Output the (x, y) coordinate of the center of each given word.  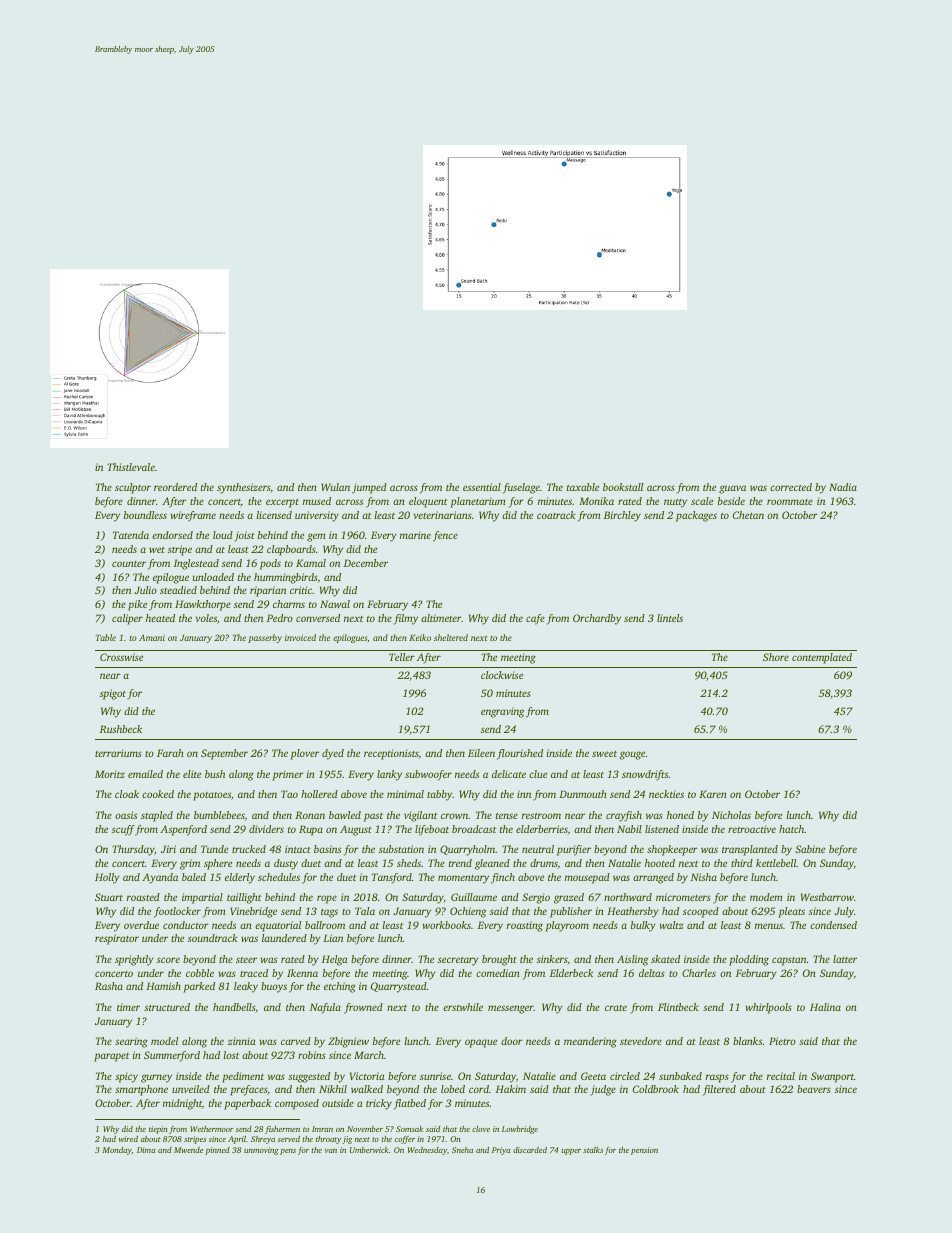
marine (415, 535)
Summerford (172, 1056)
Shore (776, 657)
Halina (825, 1007)
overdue (141, 925)
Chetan (748, 515)
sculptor (133, 488)
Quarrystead (399, 987)
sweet (604, 754)
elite (192, 774)
